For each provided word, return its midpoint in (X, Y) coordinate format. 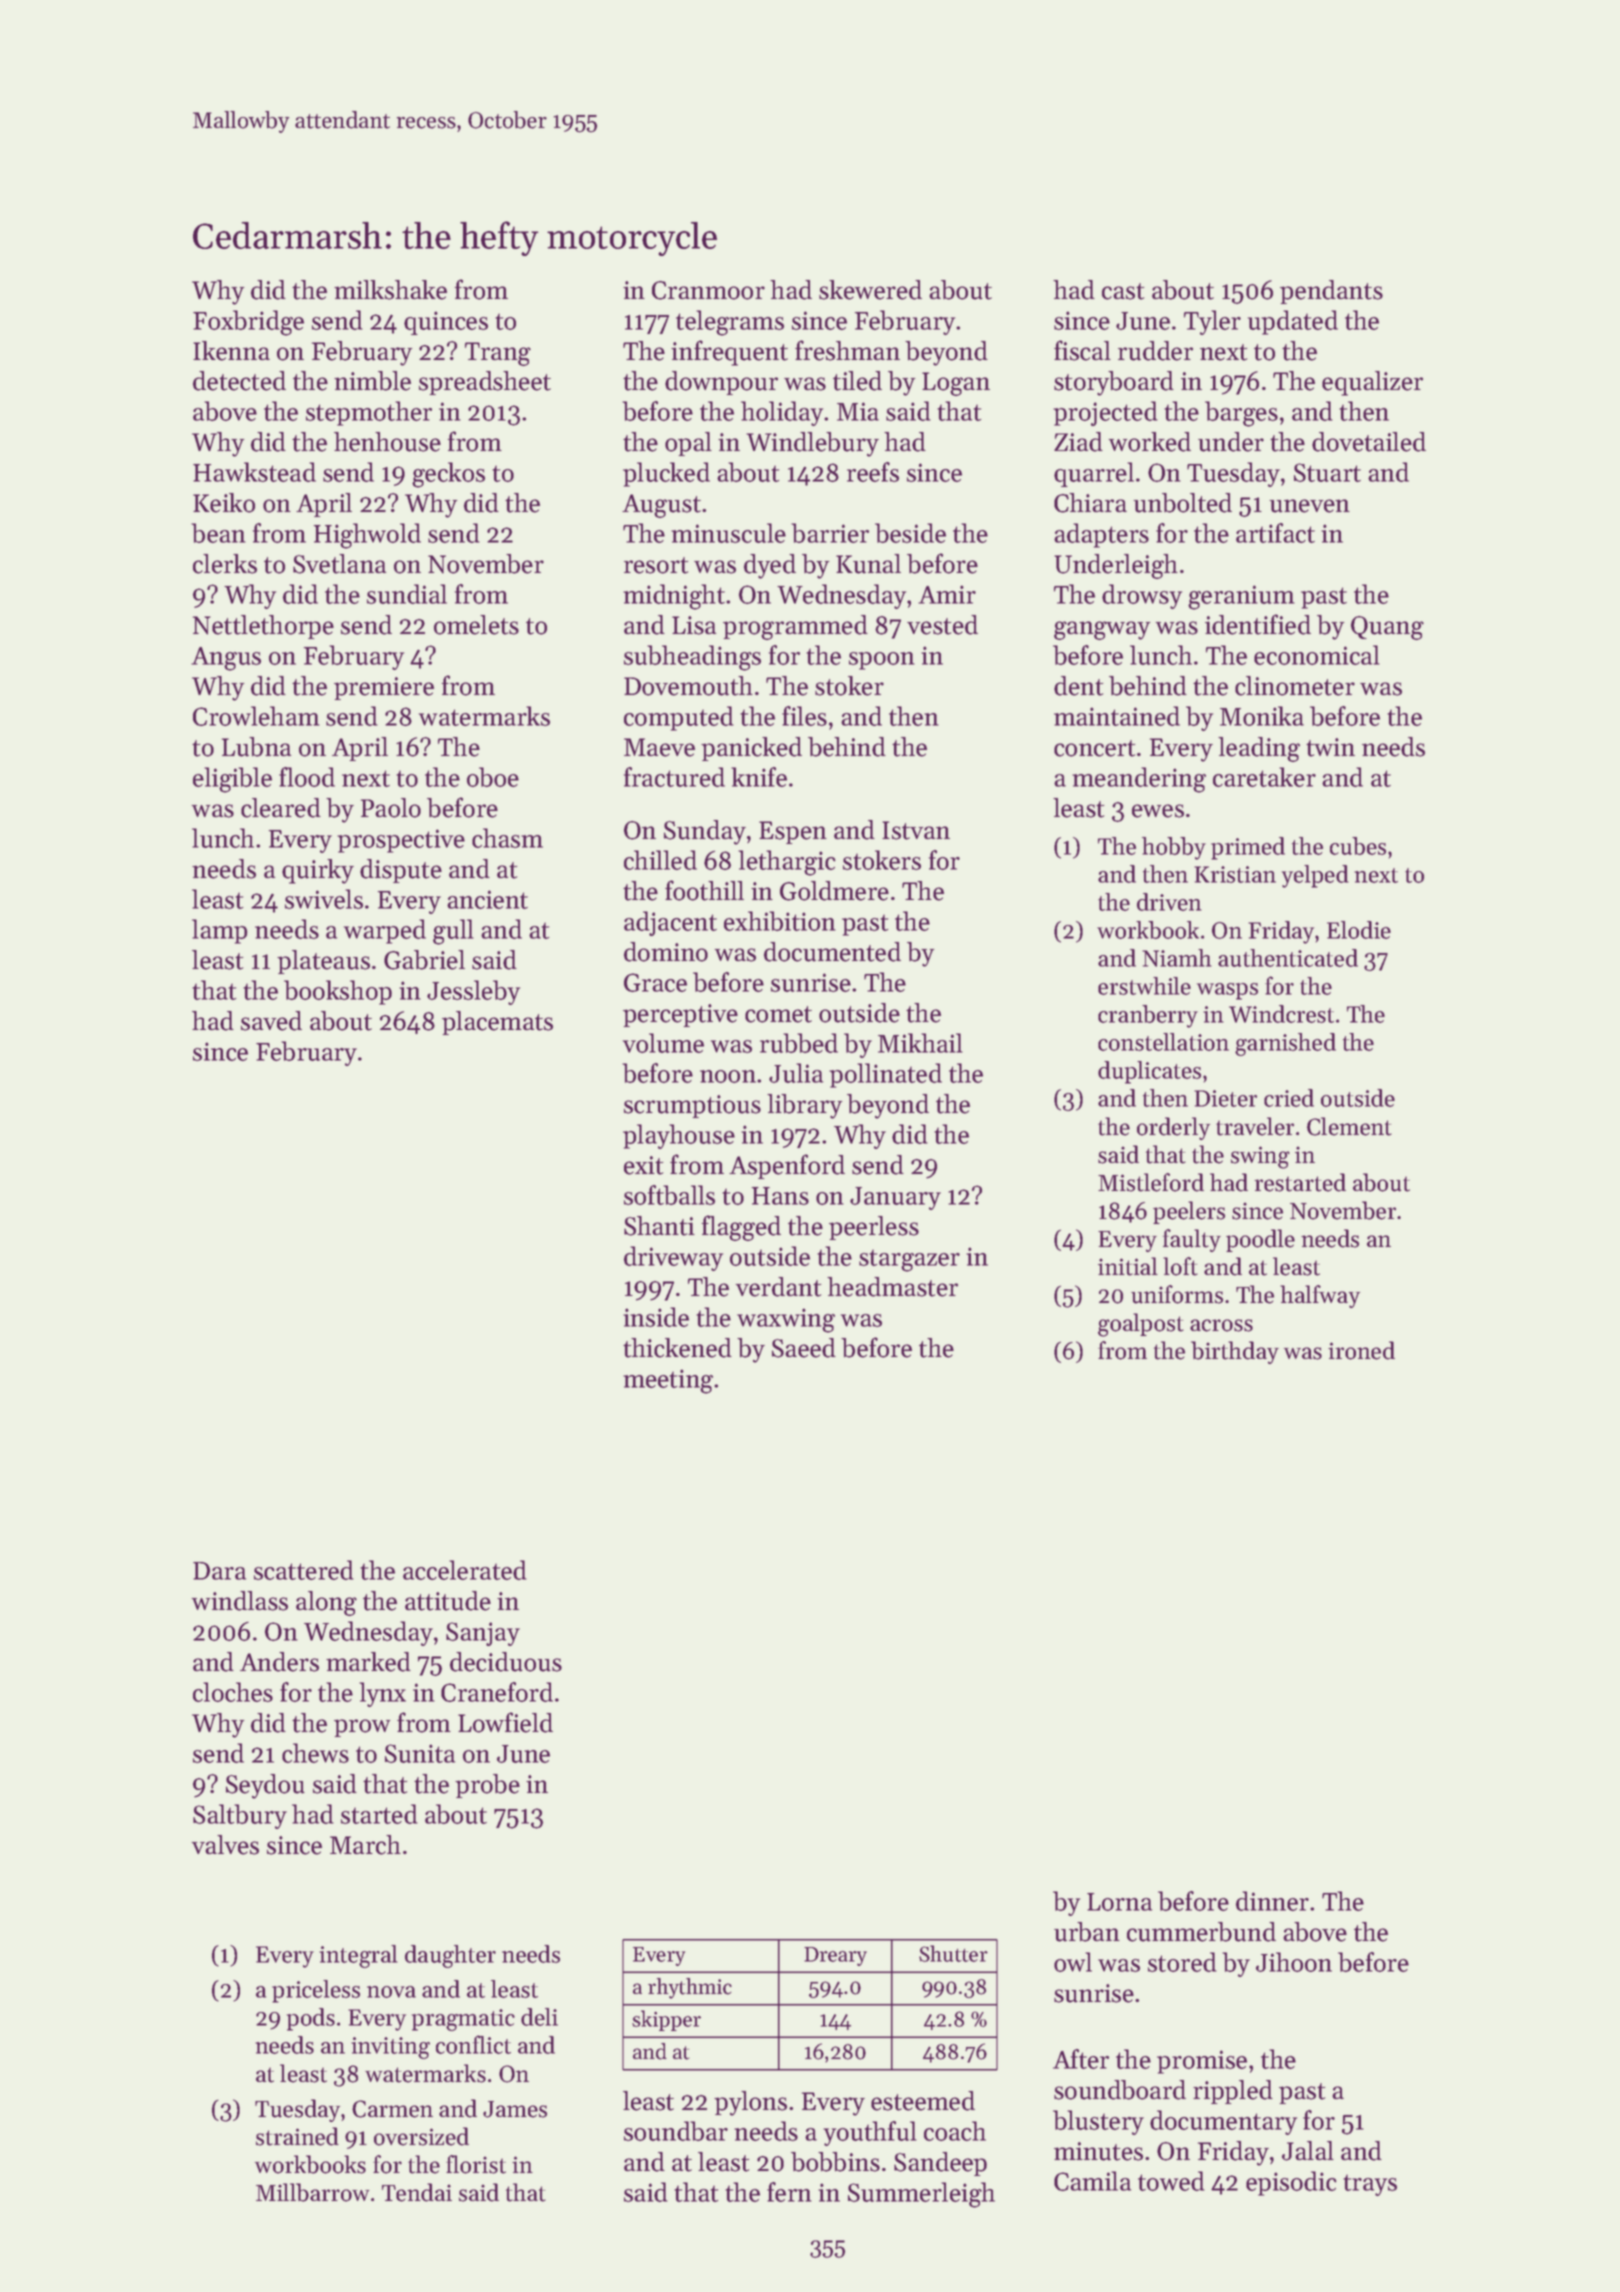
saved (271, 1021)
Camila (1092, 2181)
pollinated (885, 1075)
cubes (1358, 846)
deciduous (506, 1662)
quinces (446, 323)
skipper (666, 2020)
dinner (1272, 1901)
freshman (847, 350)
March (365, 1845)
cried (1289, 1098)
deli (539, 2017)
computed (679, 718)
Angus (226, 659)
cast (1123, 291)
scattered (304, 1570)
